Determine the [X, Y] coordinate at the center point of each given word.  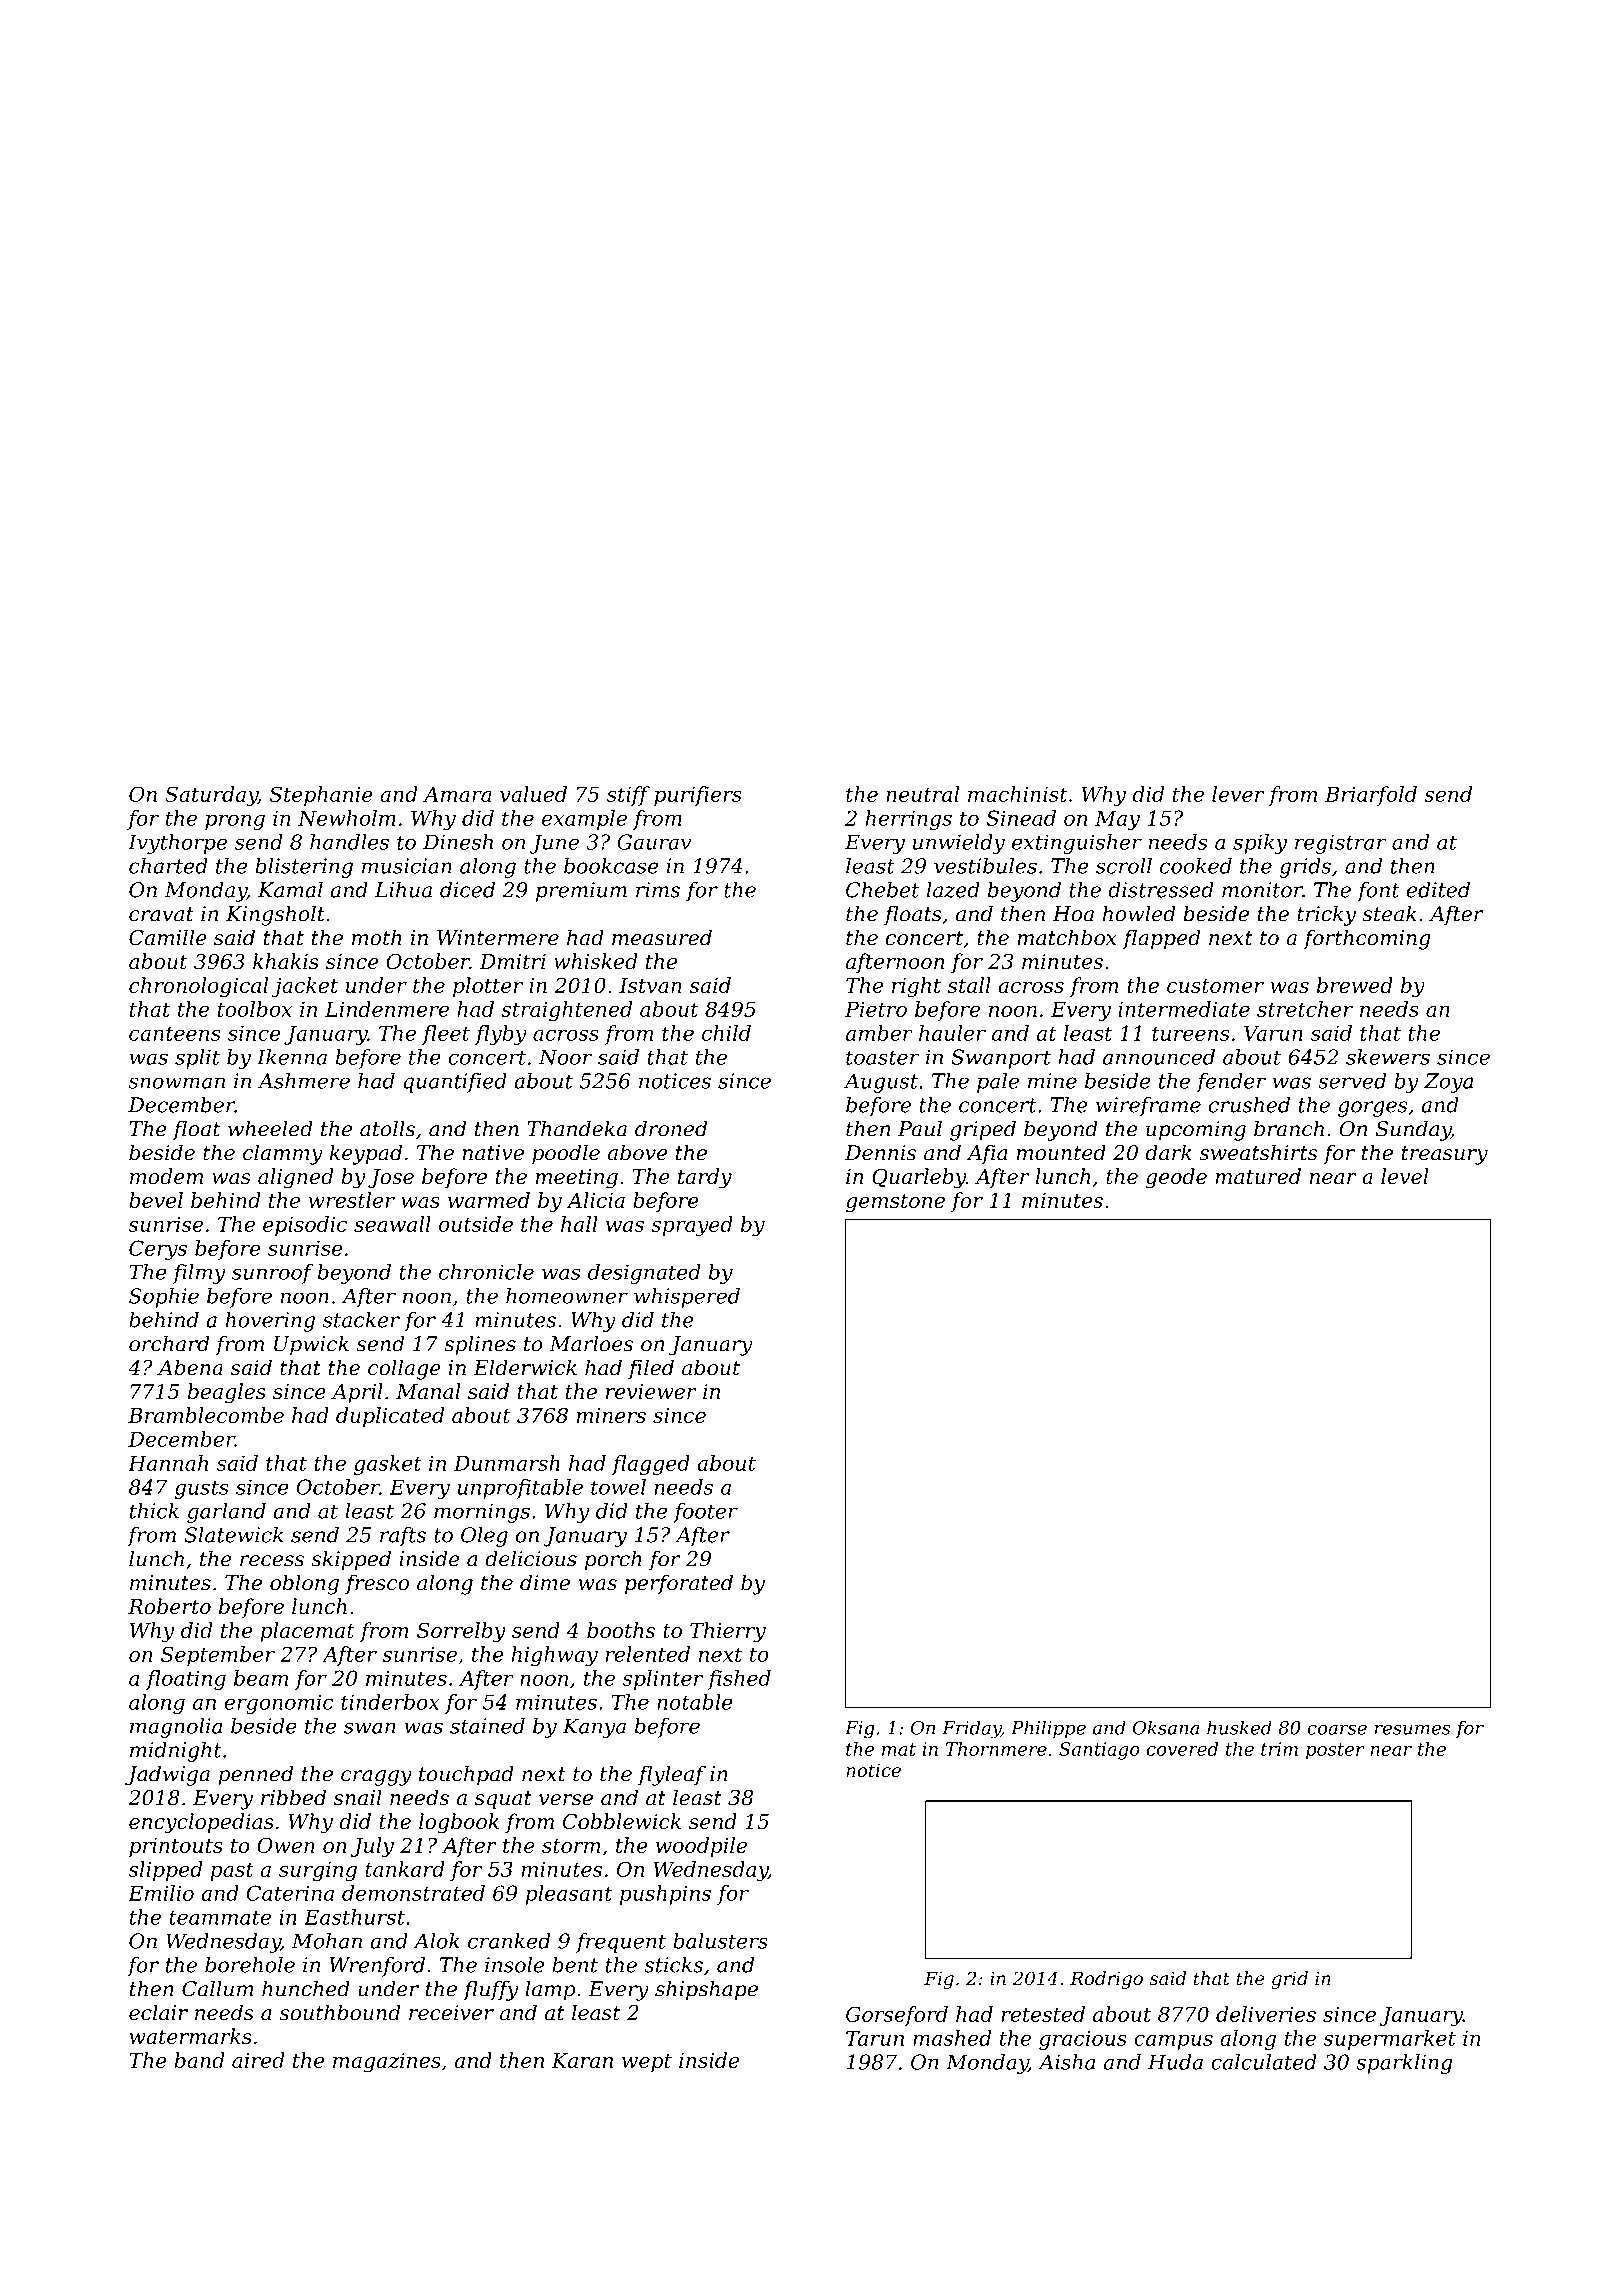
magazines [387, 2063]
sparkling [1404, 2064]
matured [1258, 1176]
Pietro [876, 1009]
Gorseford [897, 2016]
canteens [175, 1033]
